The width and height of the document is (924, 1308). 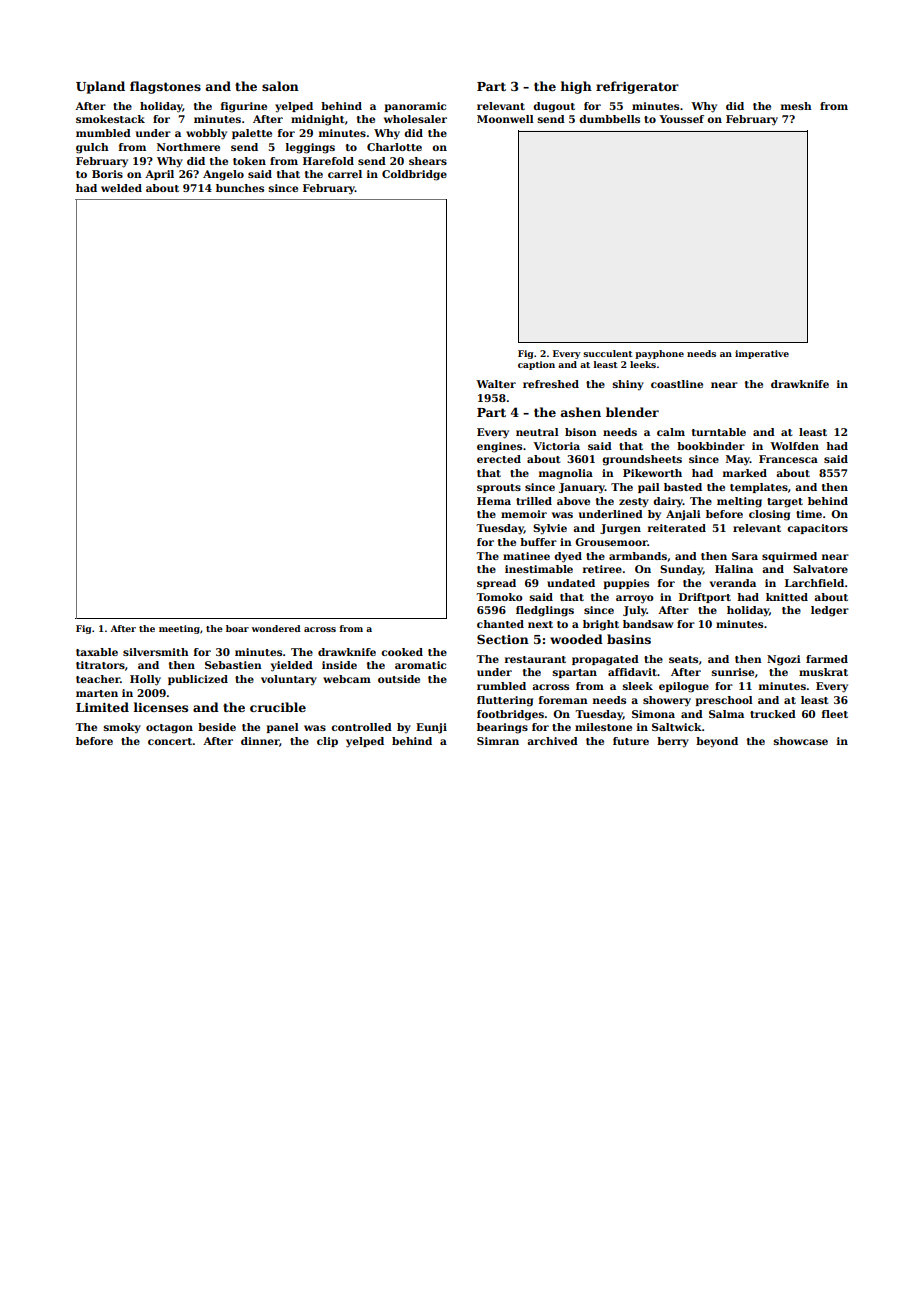 I want to click on Coldbridge, so click(x=414, y=175).
